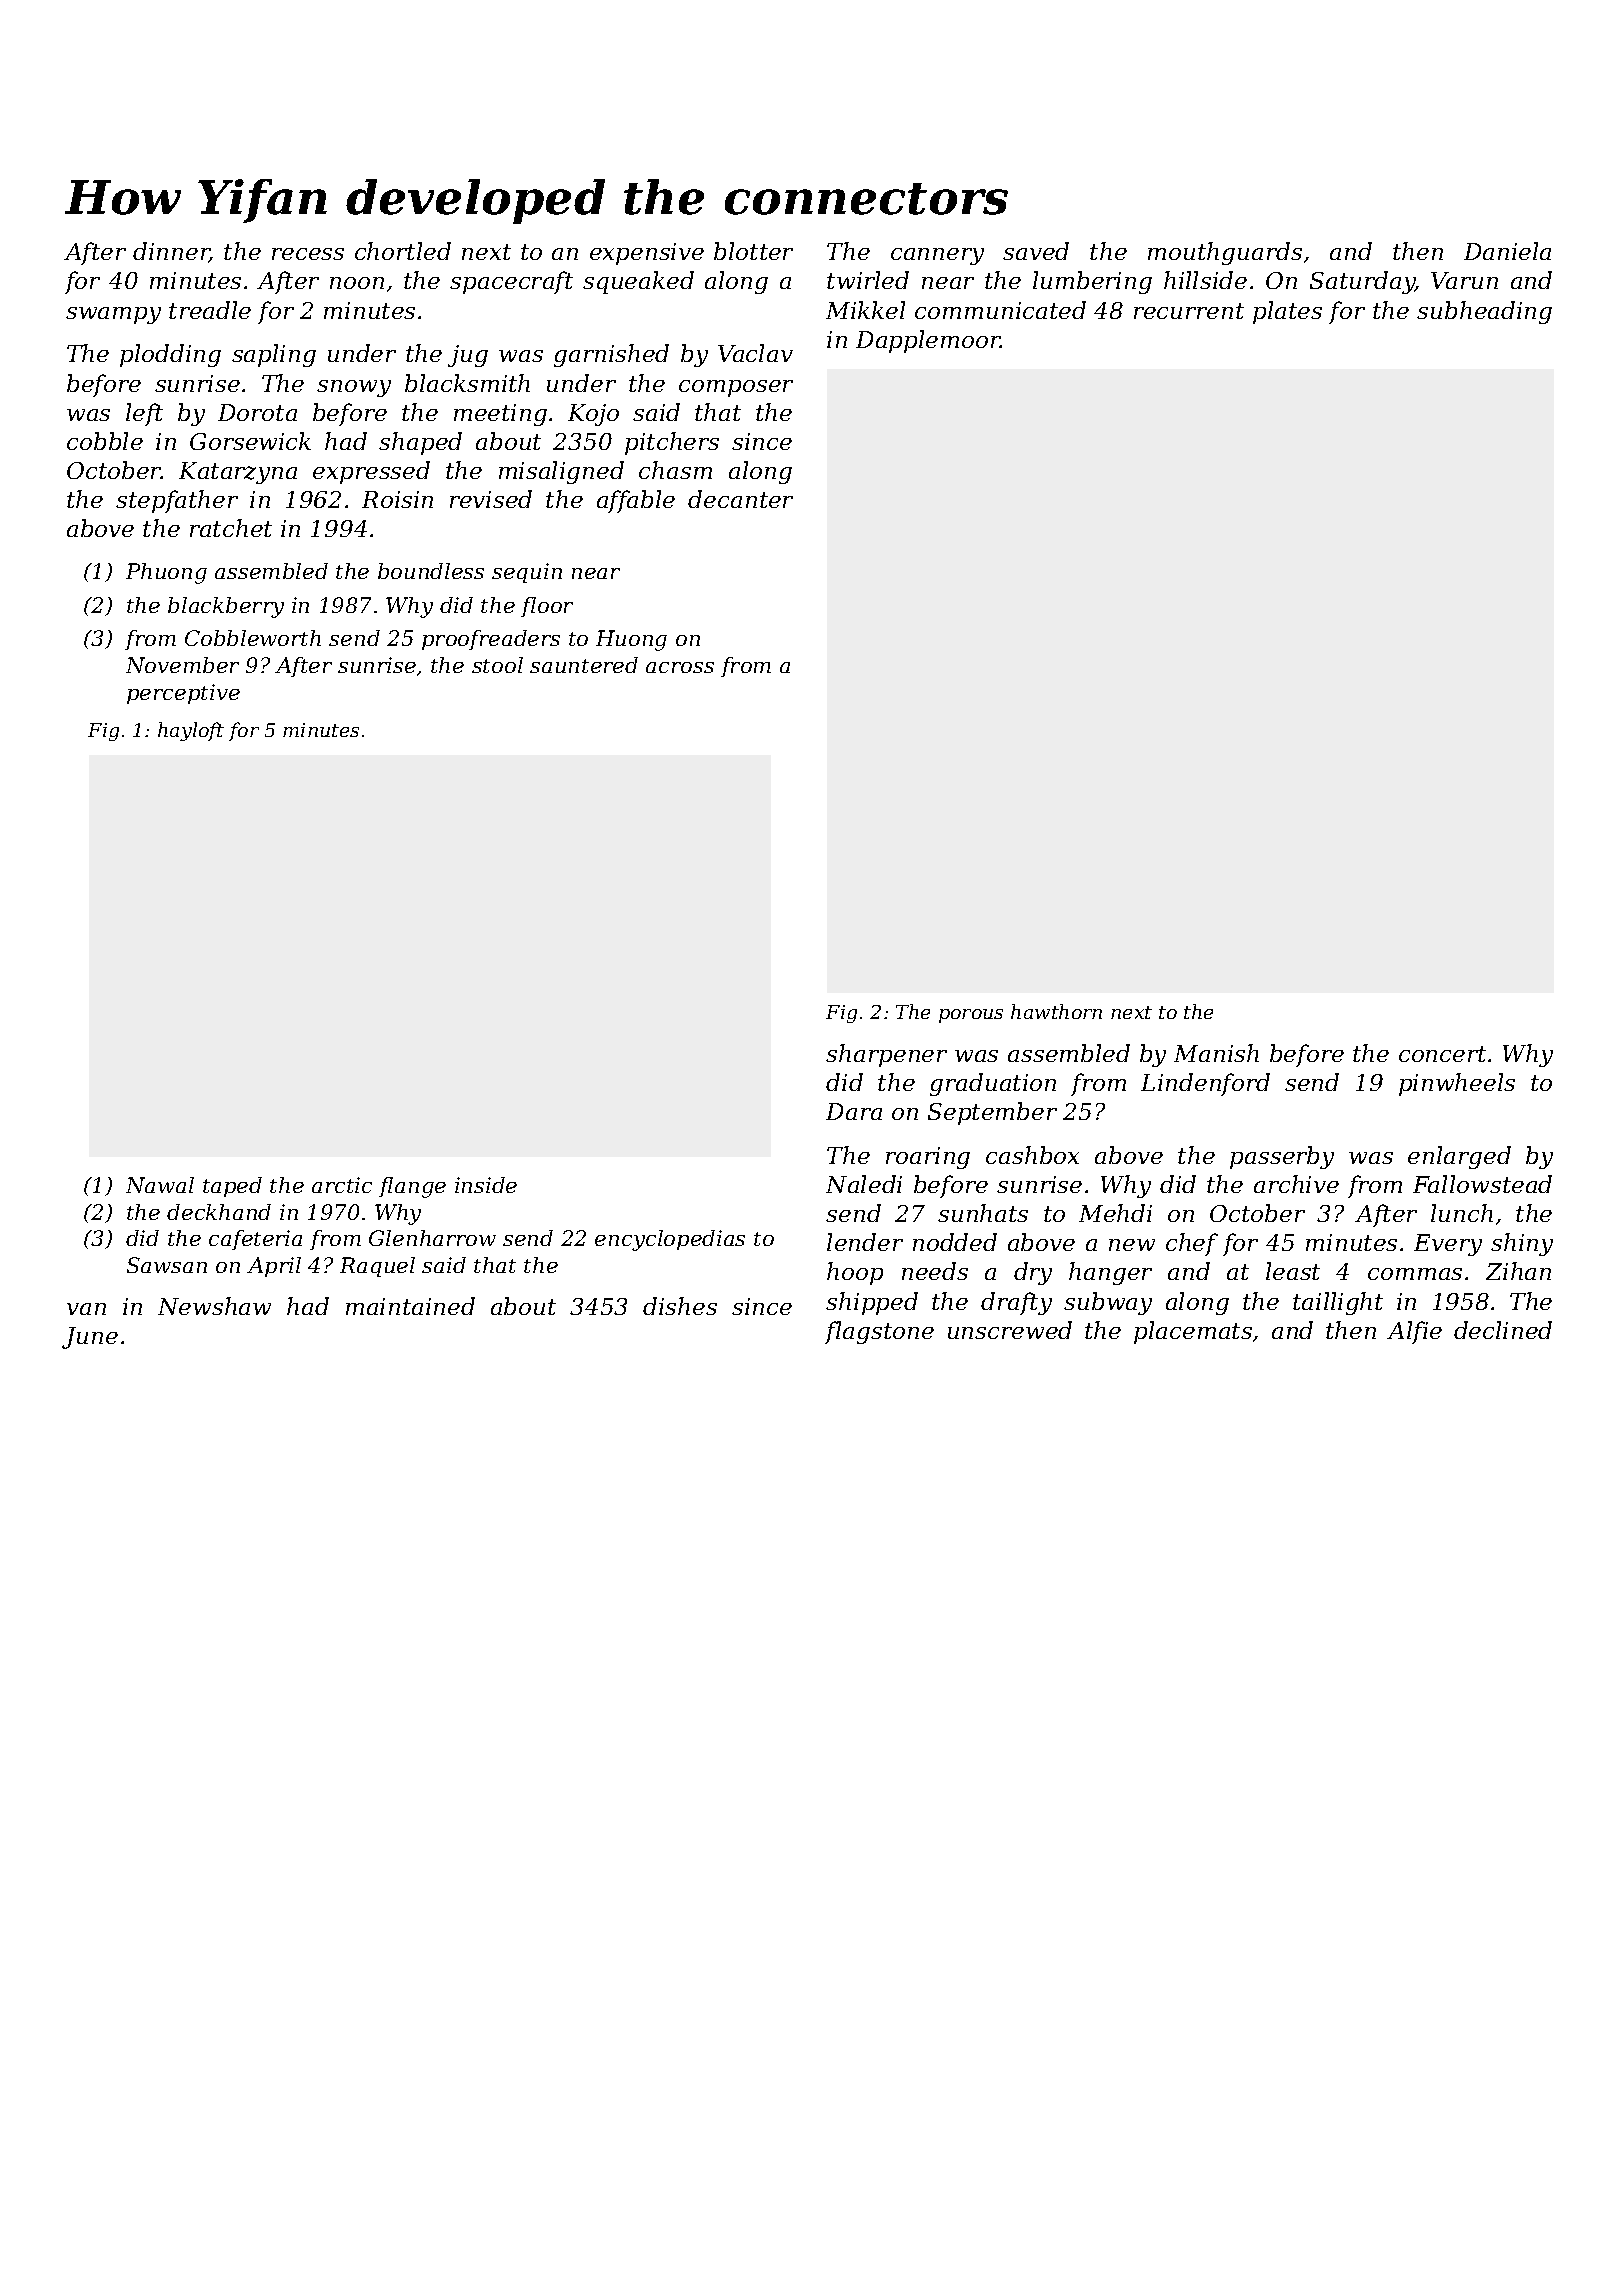 The height and width of the screenshot is (2292, 1620). I want to click on recess, so click(308, 254).
